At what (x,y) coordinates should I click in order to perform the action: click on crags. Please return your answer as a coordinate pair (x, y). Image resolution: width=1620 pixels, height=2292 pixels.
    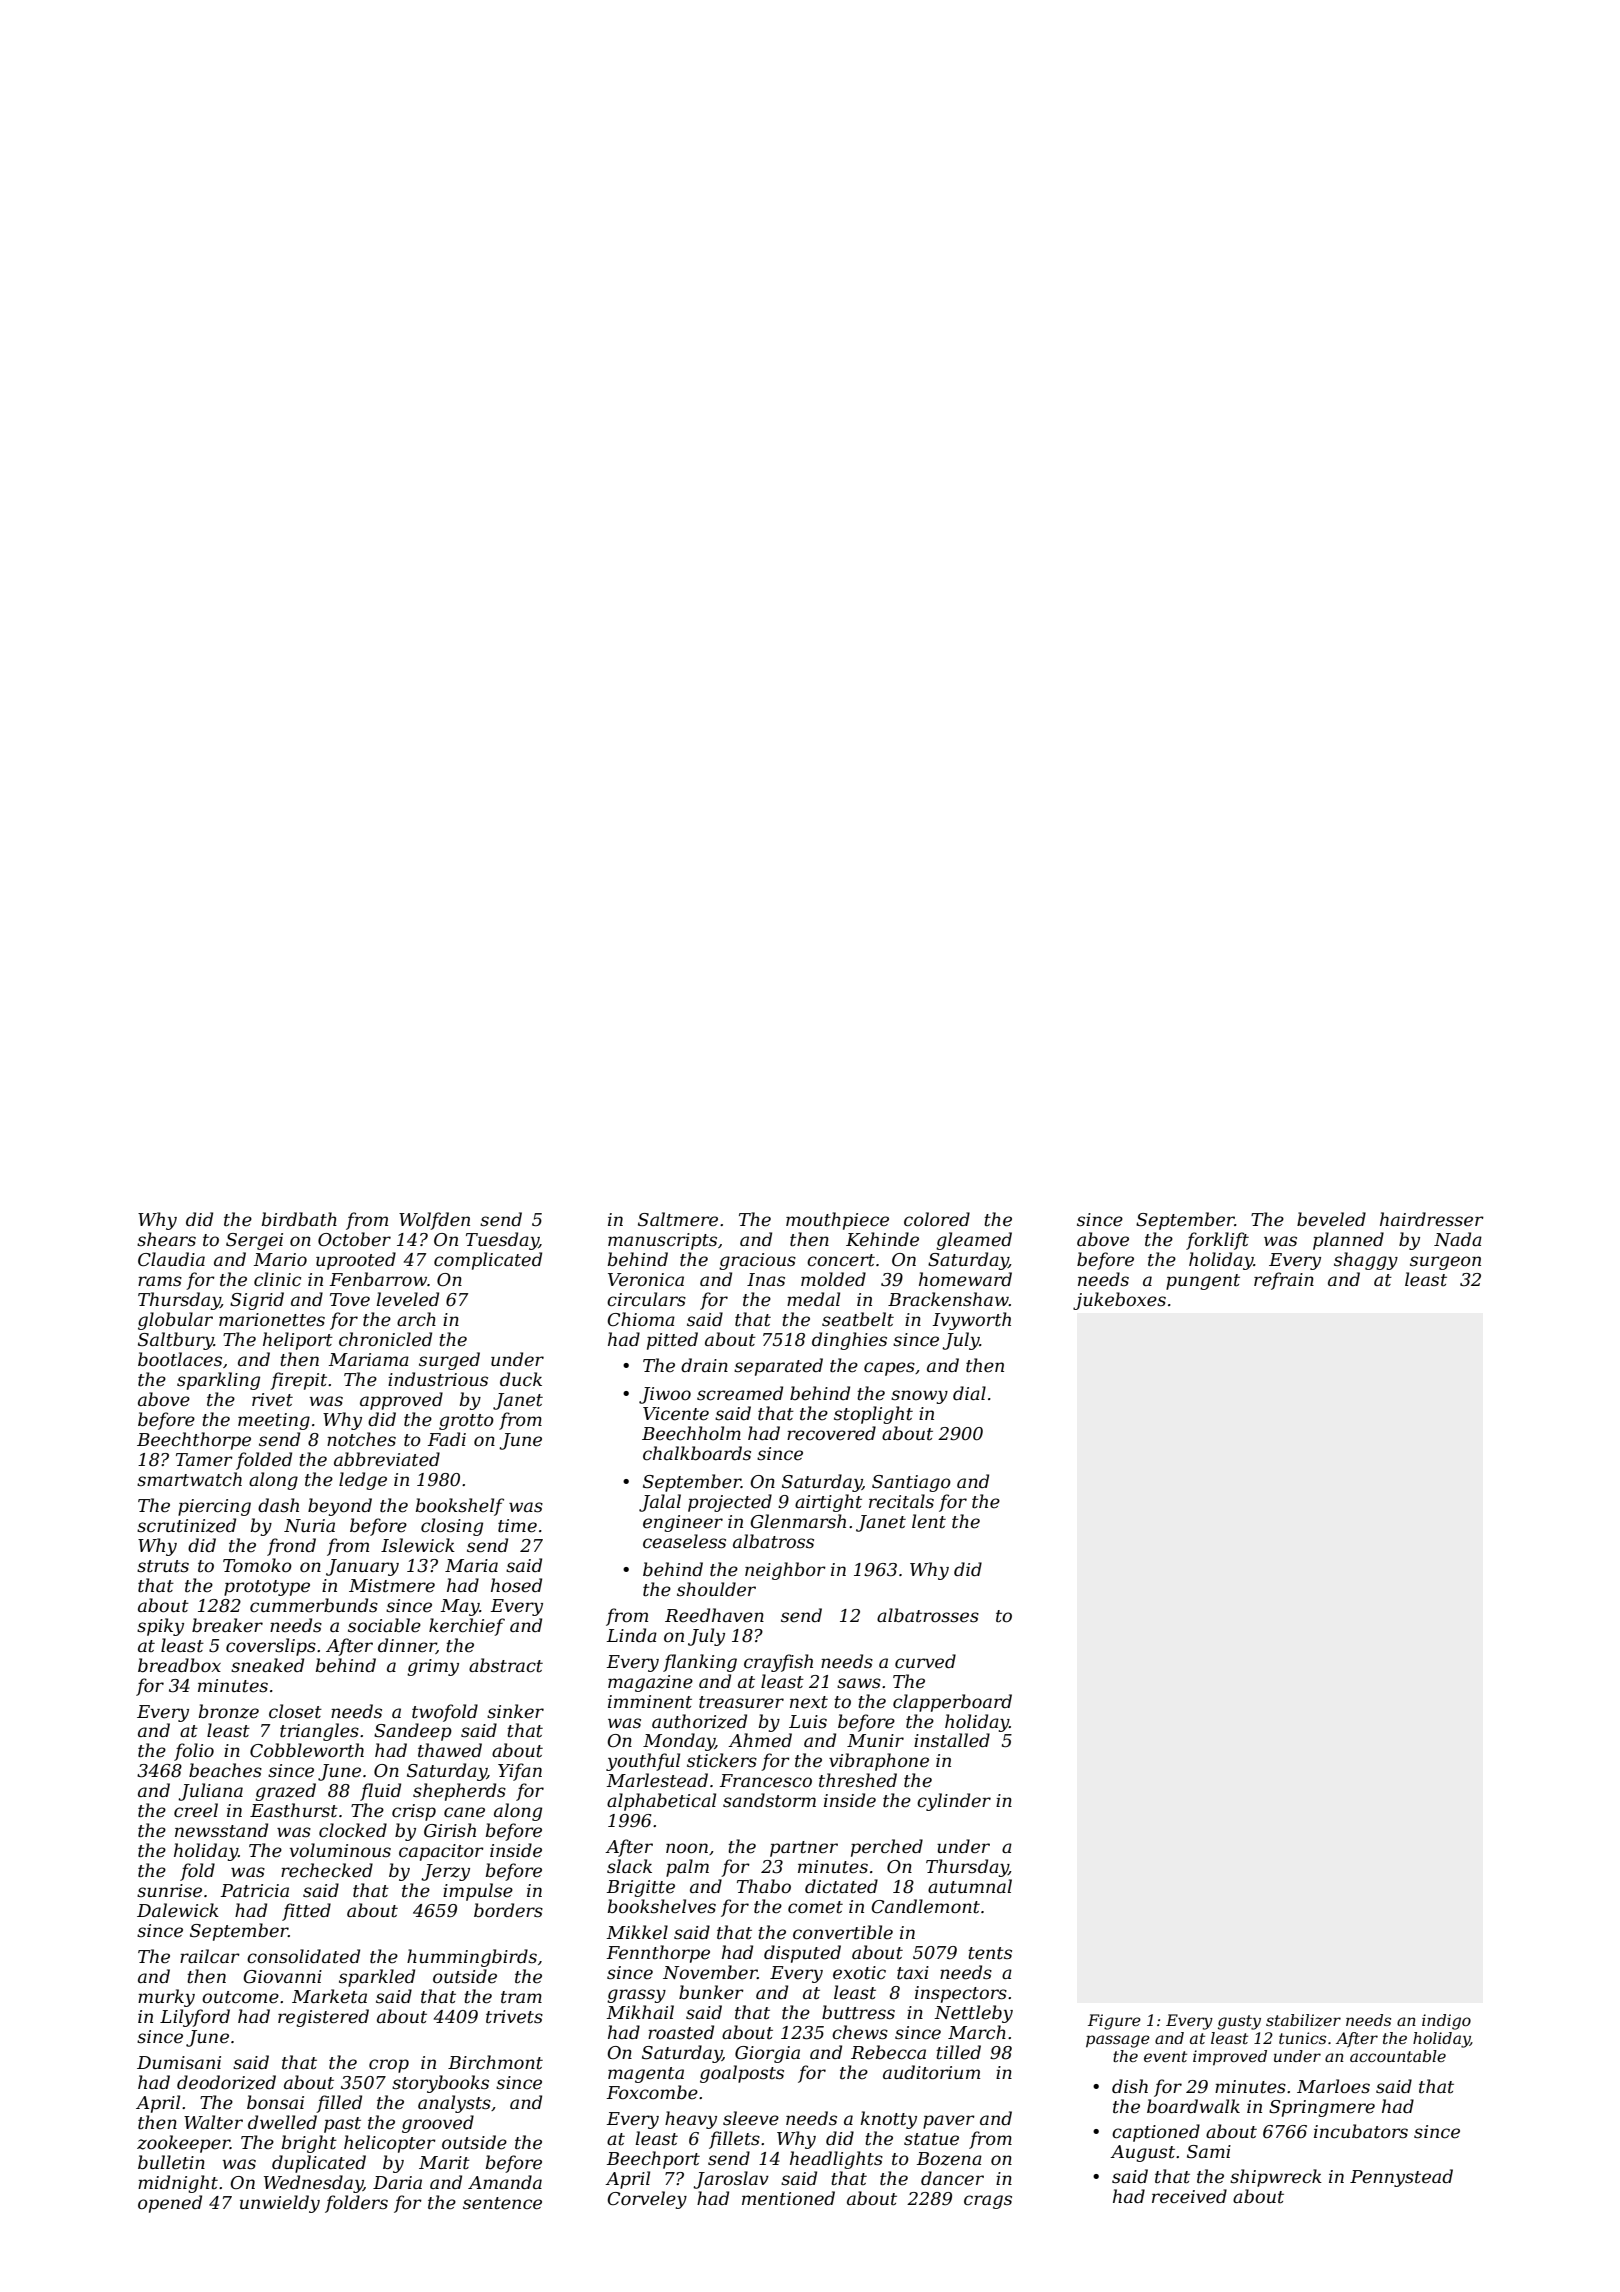
    Looking at the image, I should click on (988, 2202).
